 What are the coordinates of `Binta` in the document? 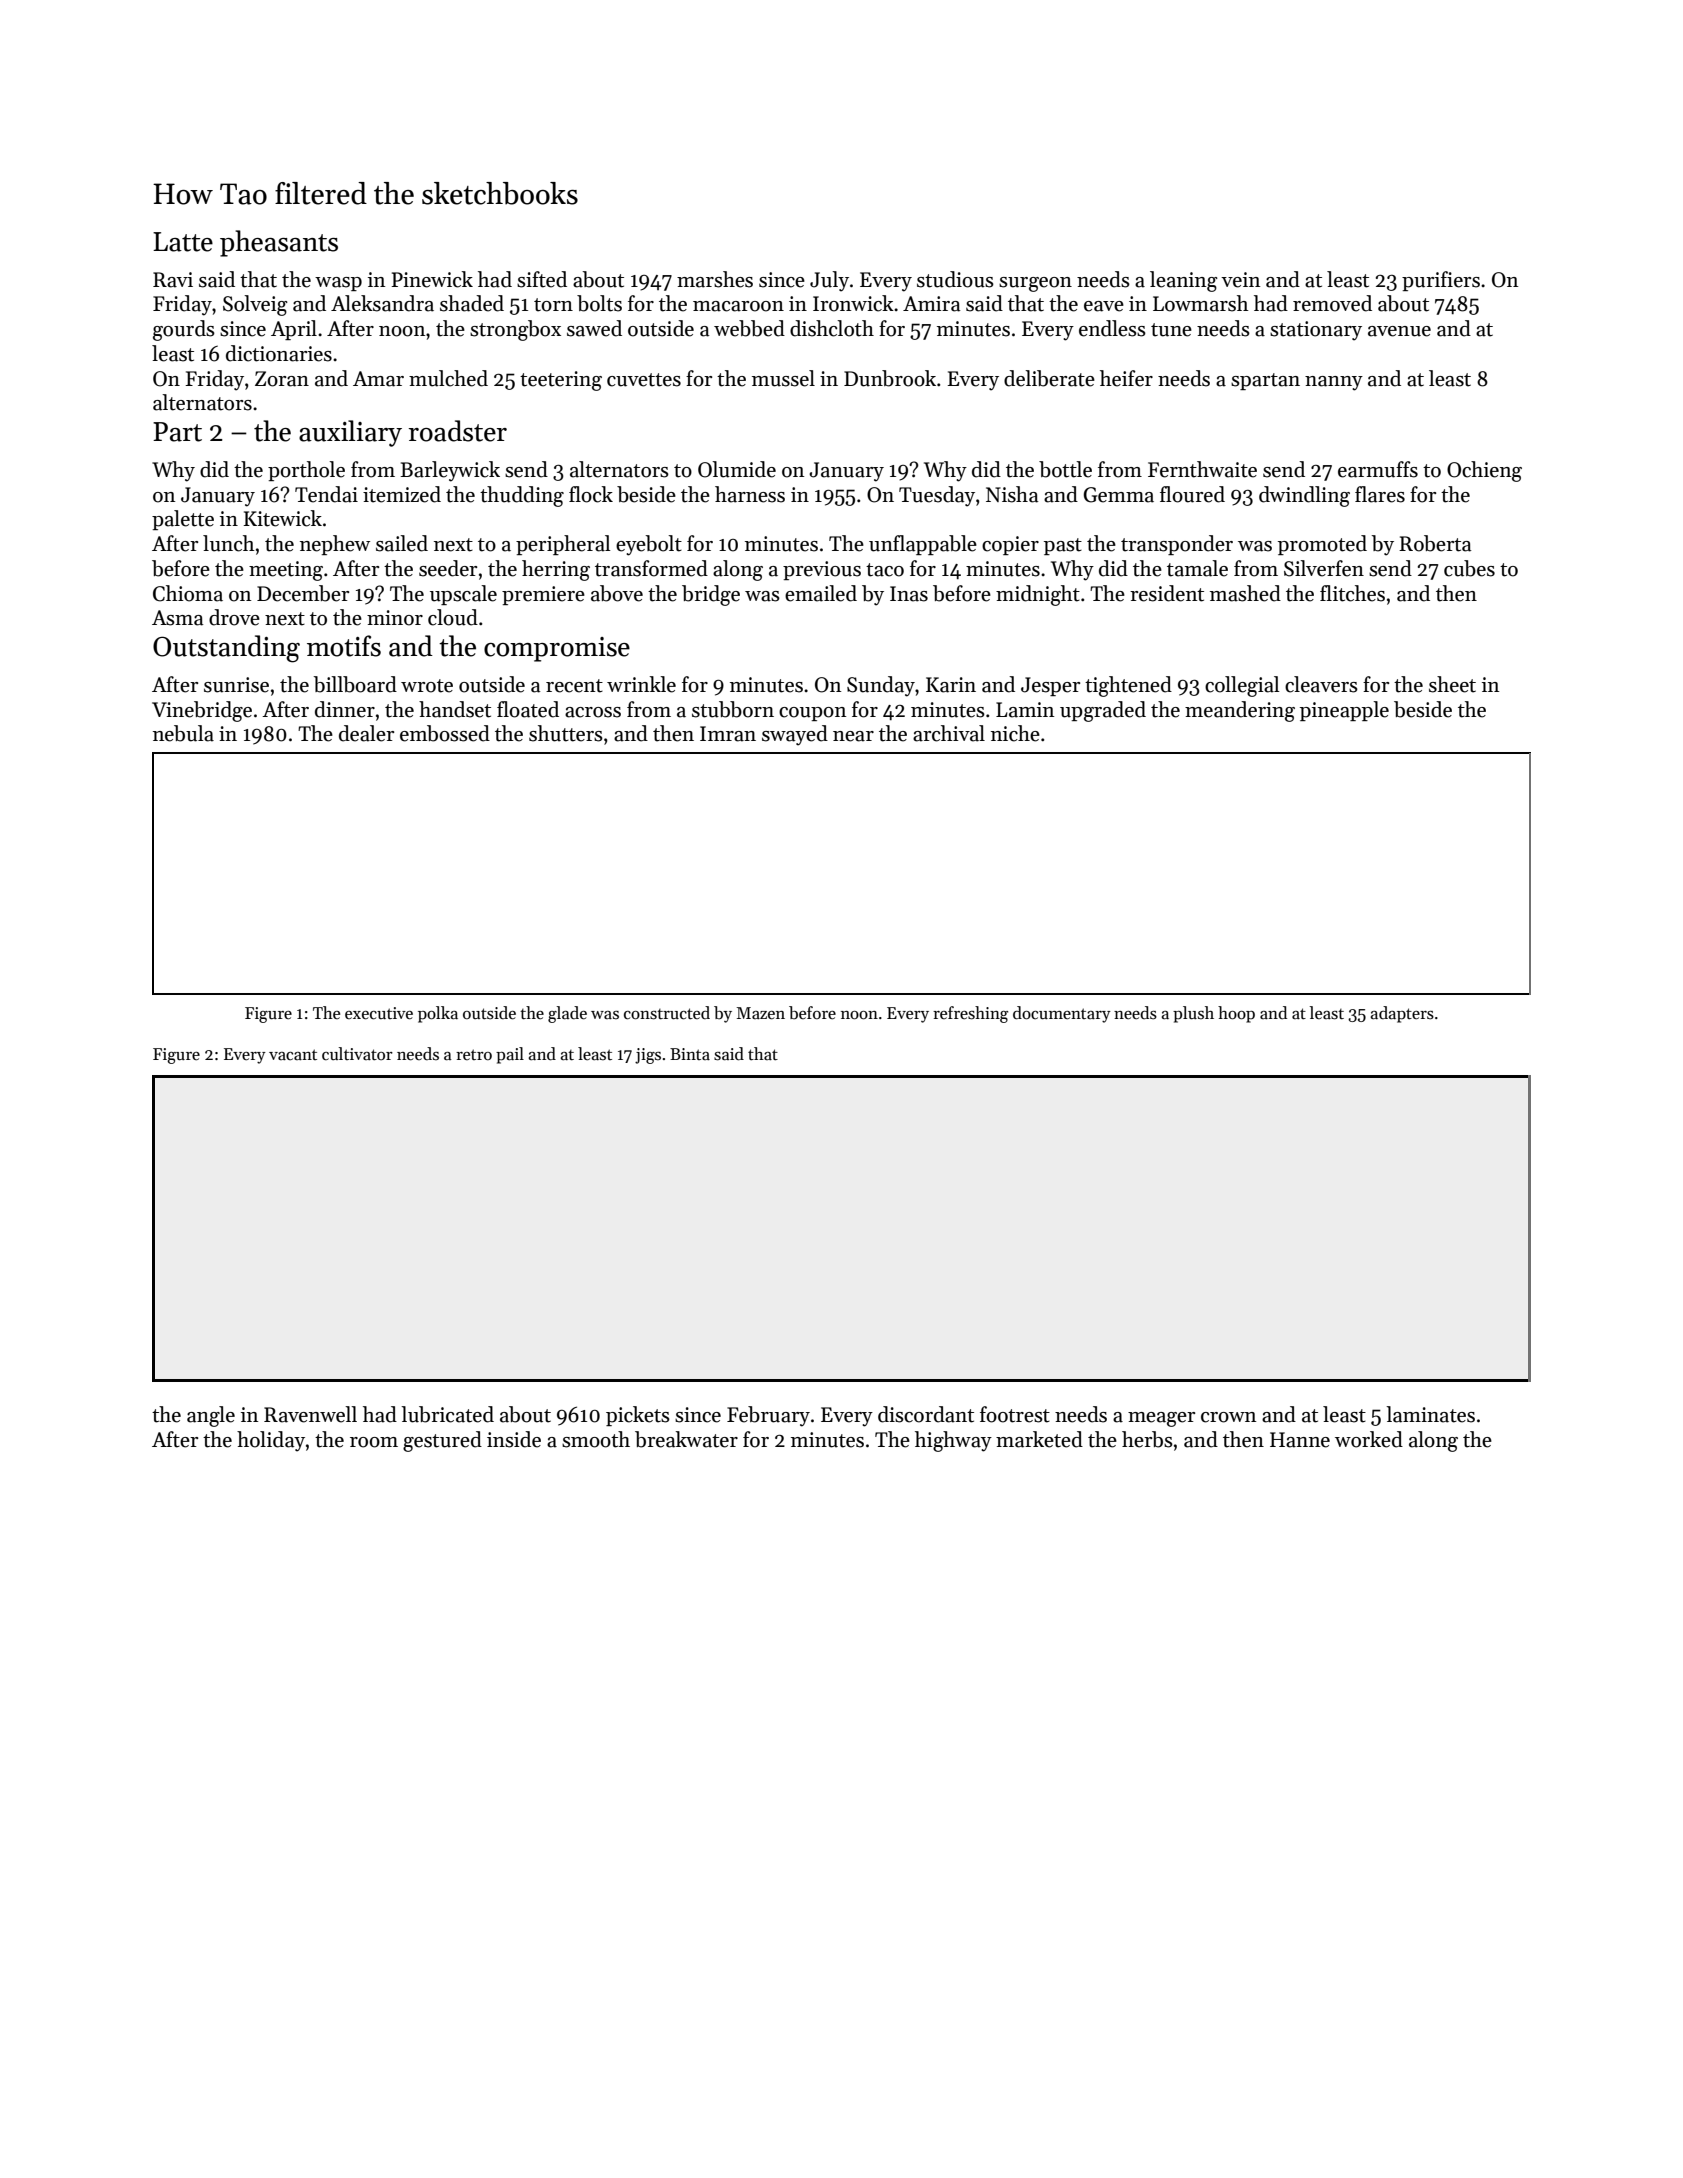 It's located at (690, 1054).
